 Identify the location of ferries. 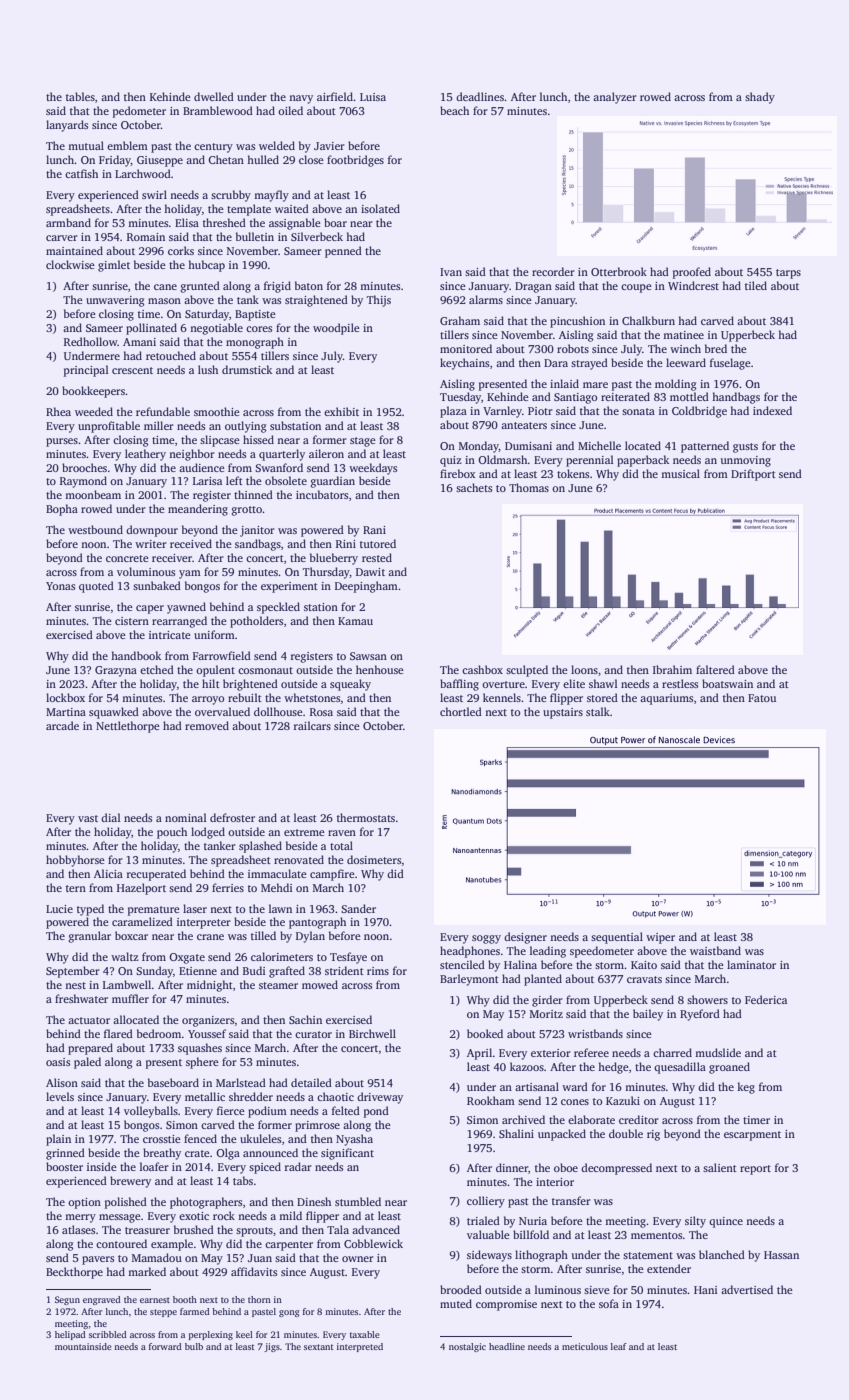
(228, 887).
